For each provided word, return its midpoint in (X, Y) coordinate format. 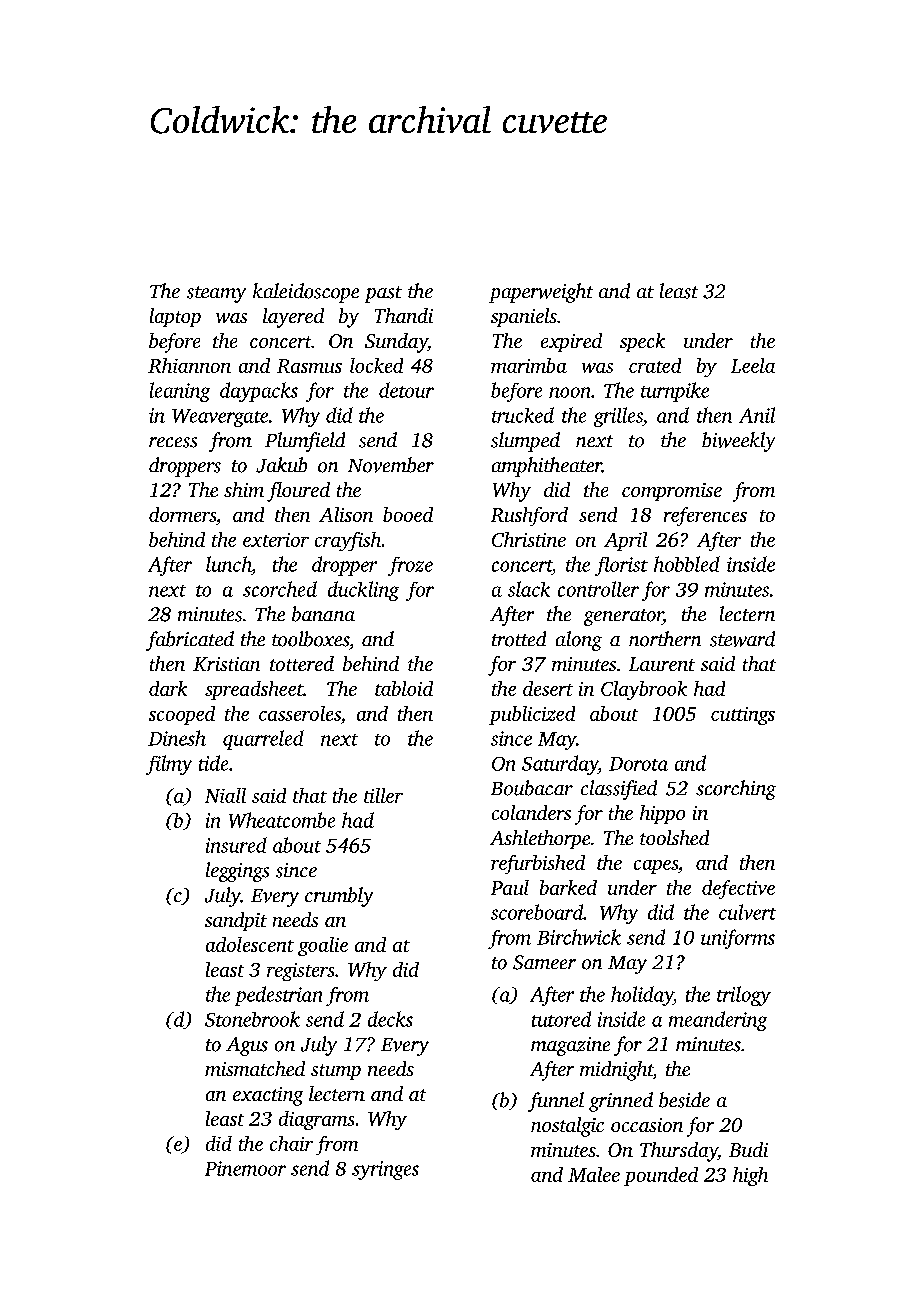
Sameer (544, 962)
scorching (736, 790)
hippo (662, 814)
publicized (532, 715)
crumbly (339, 897)
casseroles (300, 713)
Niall (225, 795)
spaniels (524, 317)
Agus (247, 1046)
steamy (216, 294)
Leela (753, 365)
